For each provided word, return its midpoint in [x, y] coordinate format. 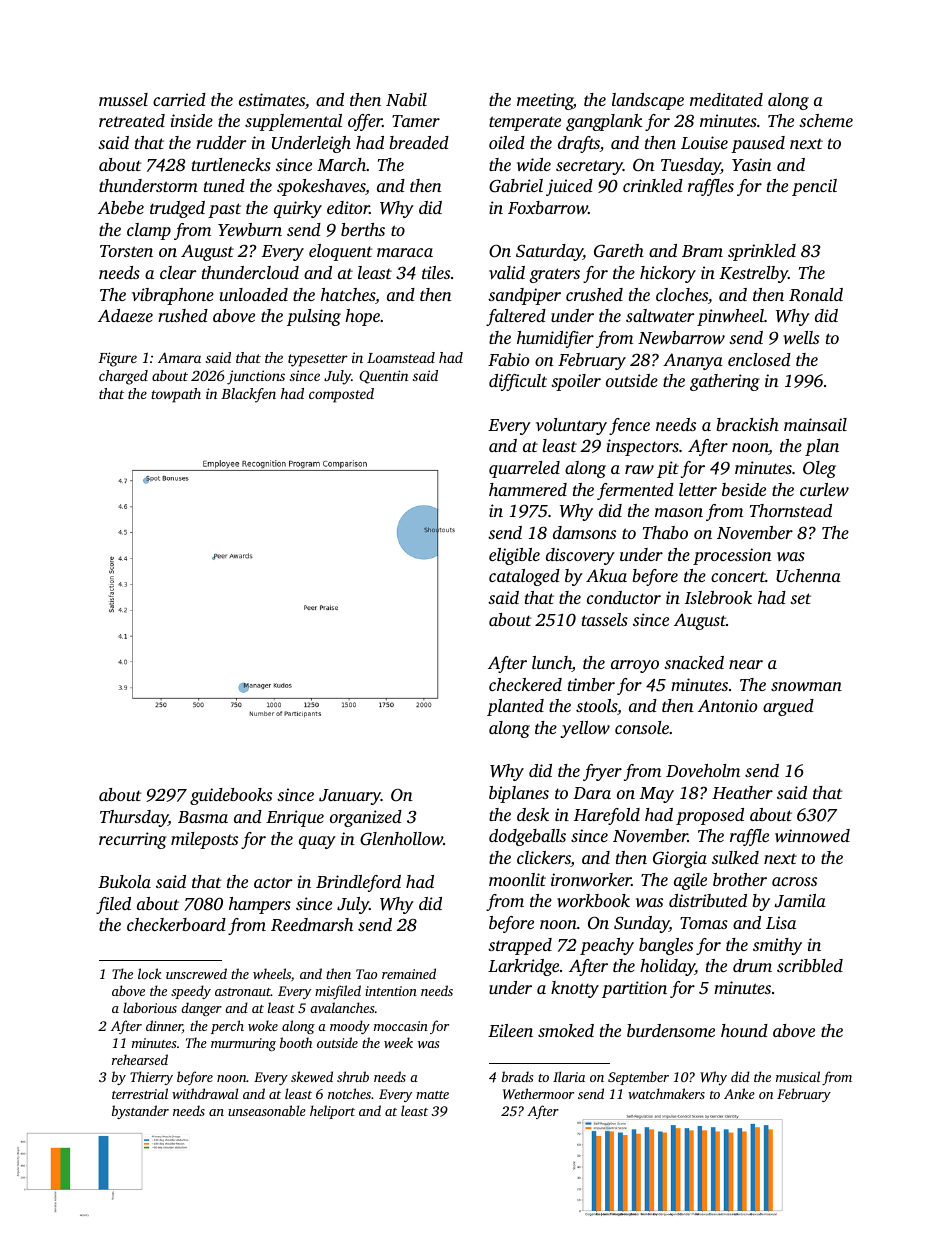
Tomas [704, 923]
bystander [140, 1112]
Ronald [816, 295]
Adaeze [125, 315]
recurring [133, 840]
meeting [545, 101]
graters [554, 275]
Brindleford [358, 883]
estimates [272, 99]
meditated [726, 99]
